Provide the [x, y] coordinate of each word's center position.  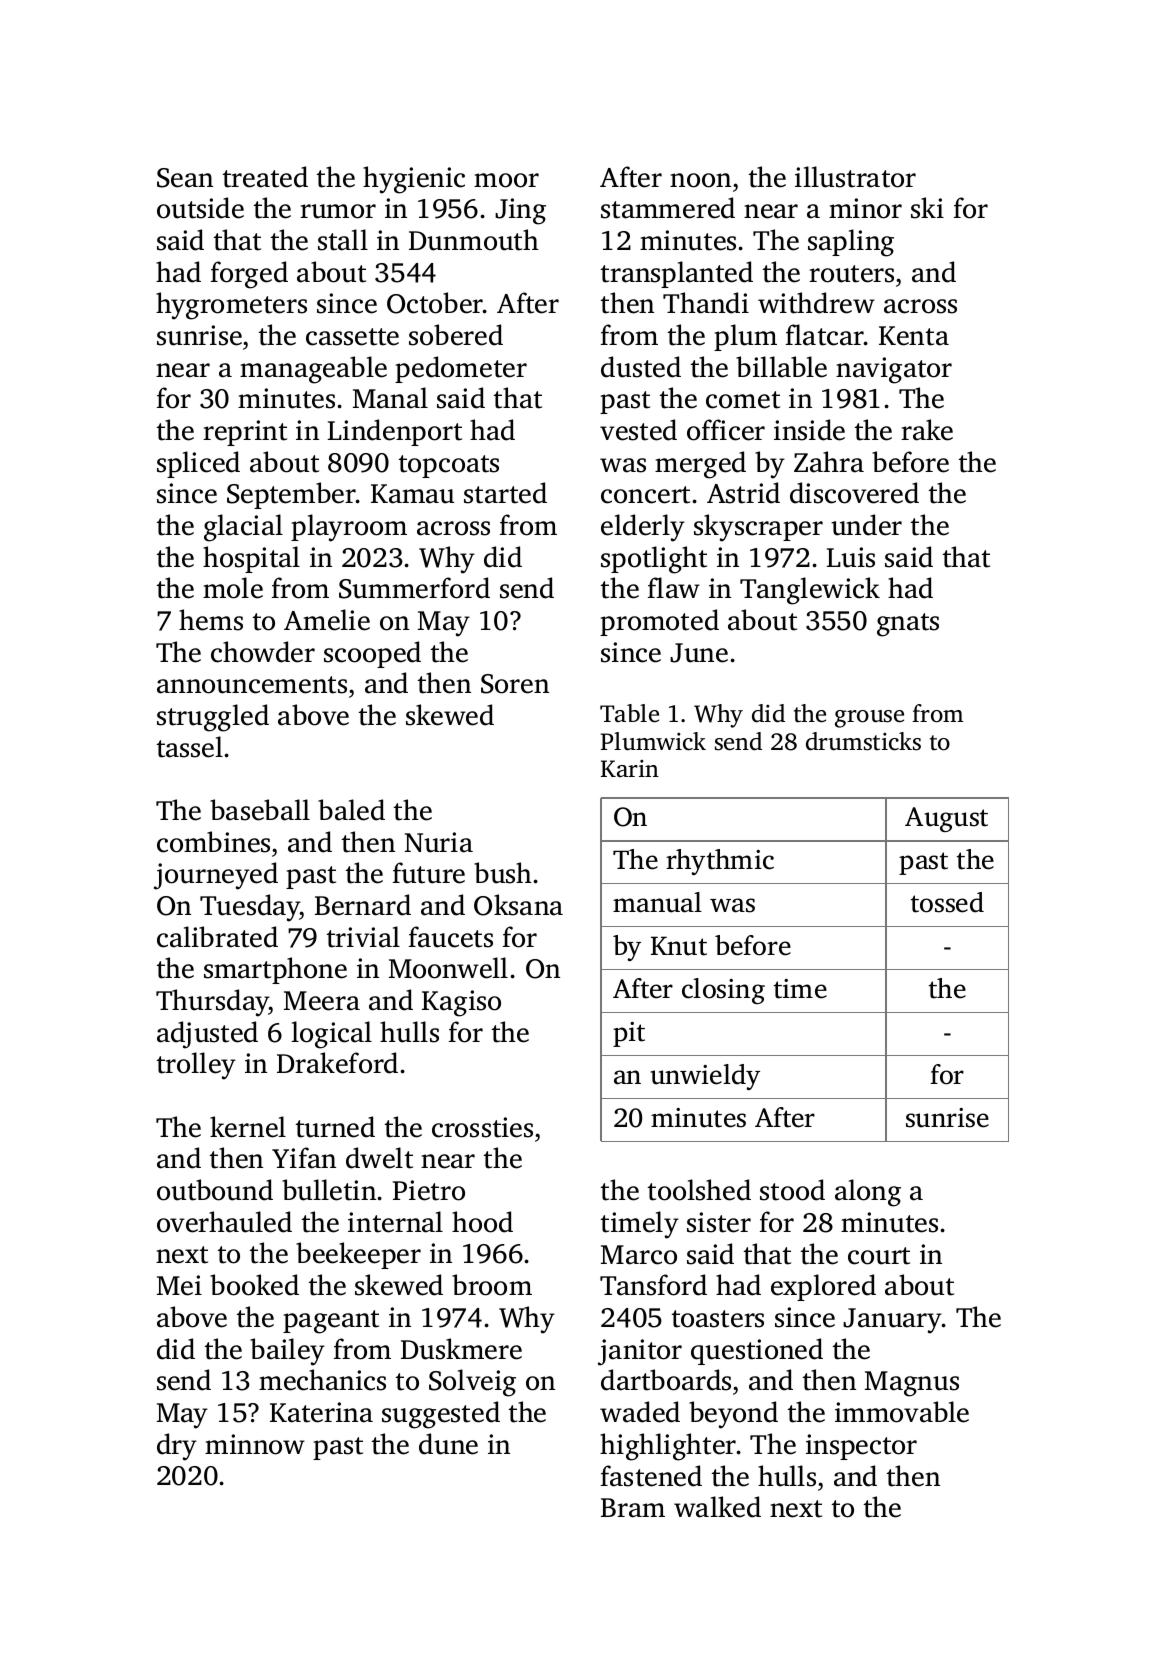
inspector [861, 1447]
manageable [313, 370]
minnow [255, 1444]
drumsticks [863, 741]
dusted [641, 367]
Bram [633, 1508]
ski [927, 208]
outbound [215, 1190]
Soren [515, 684]
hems [211, 620]
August [946, 819]
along [868, 1193]
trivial [363, 937]
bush [503, 873]
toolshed [699, 1190]
